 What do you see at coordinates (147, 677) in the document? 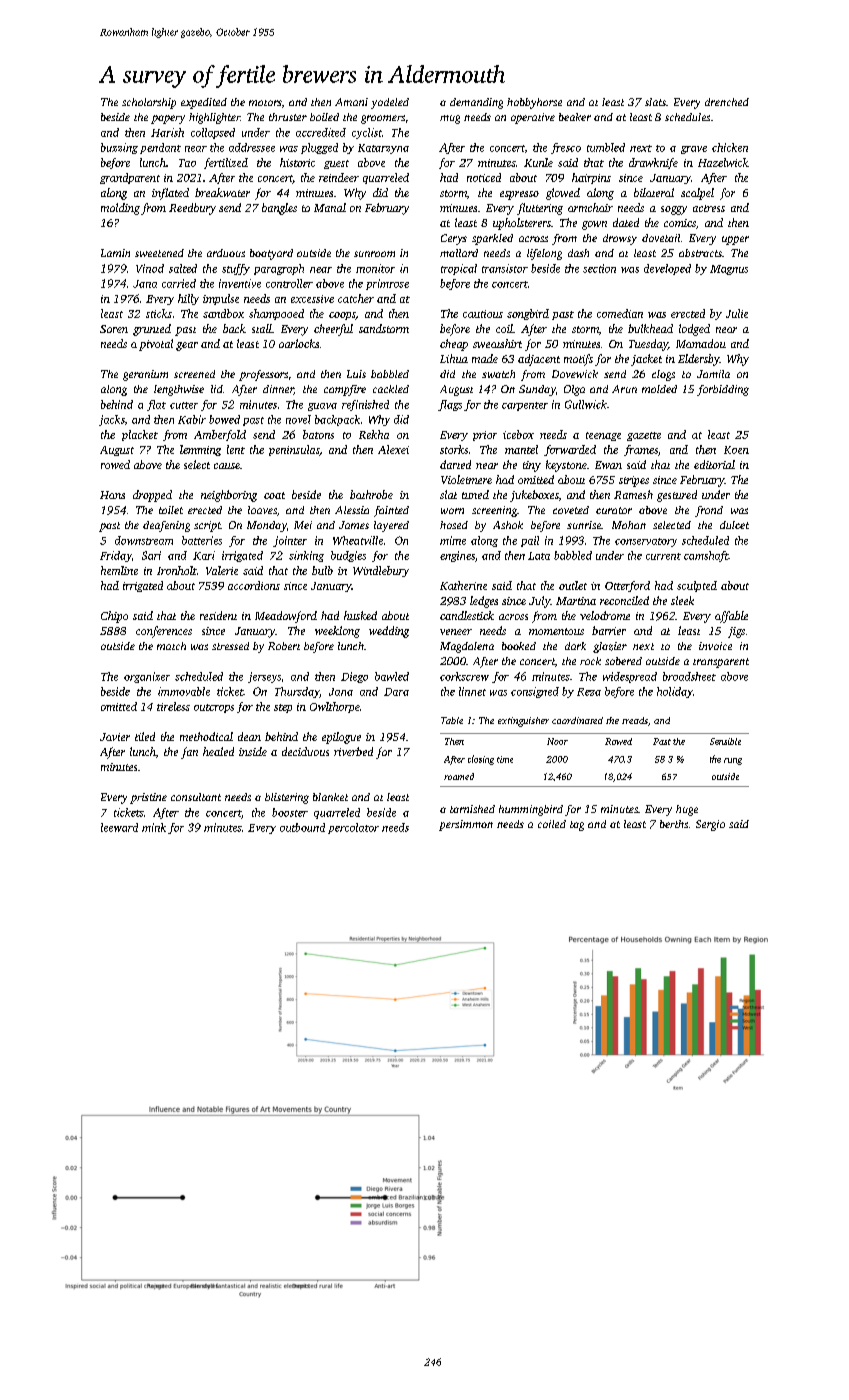
I see `organizer` at bounding box center [147, 677].
